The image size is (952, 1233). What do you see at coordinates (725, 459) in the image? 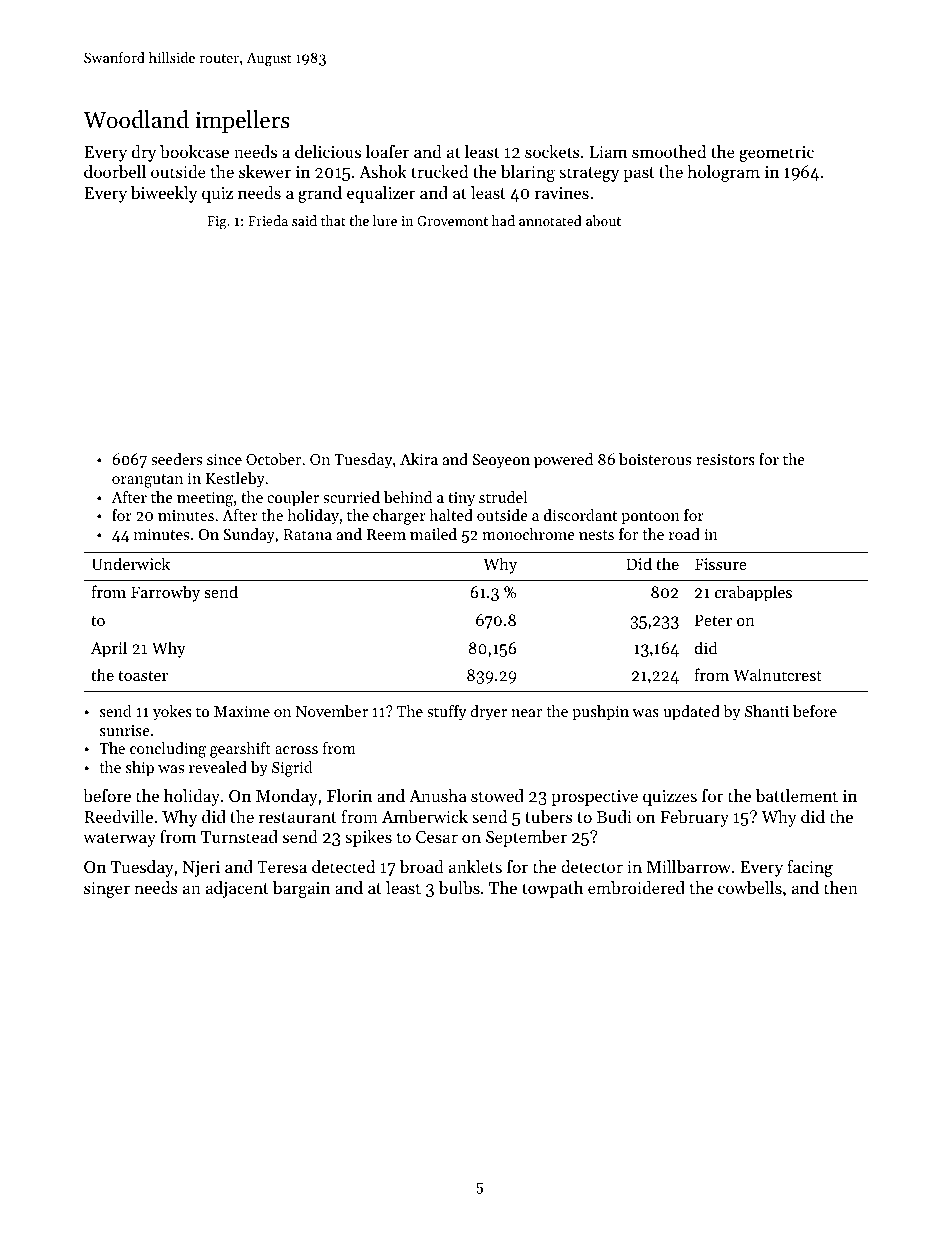
I see `resistors` at bounding box center [725, 459].
